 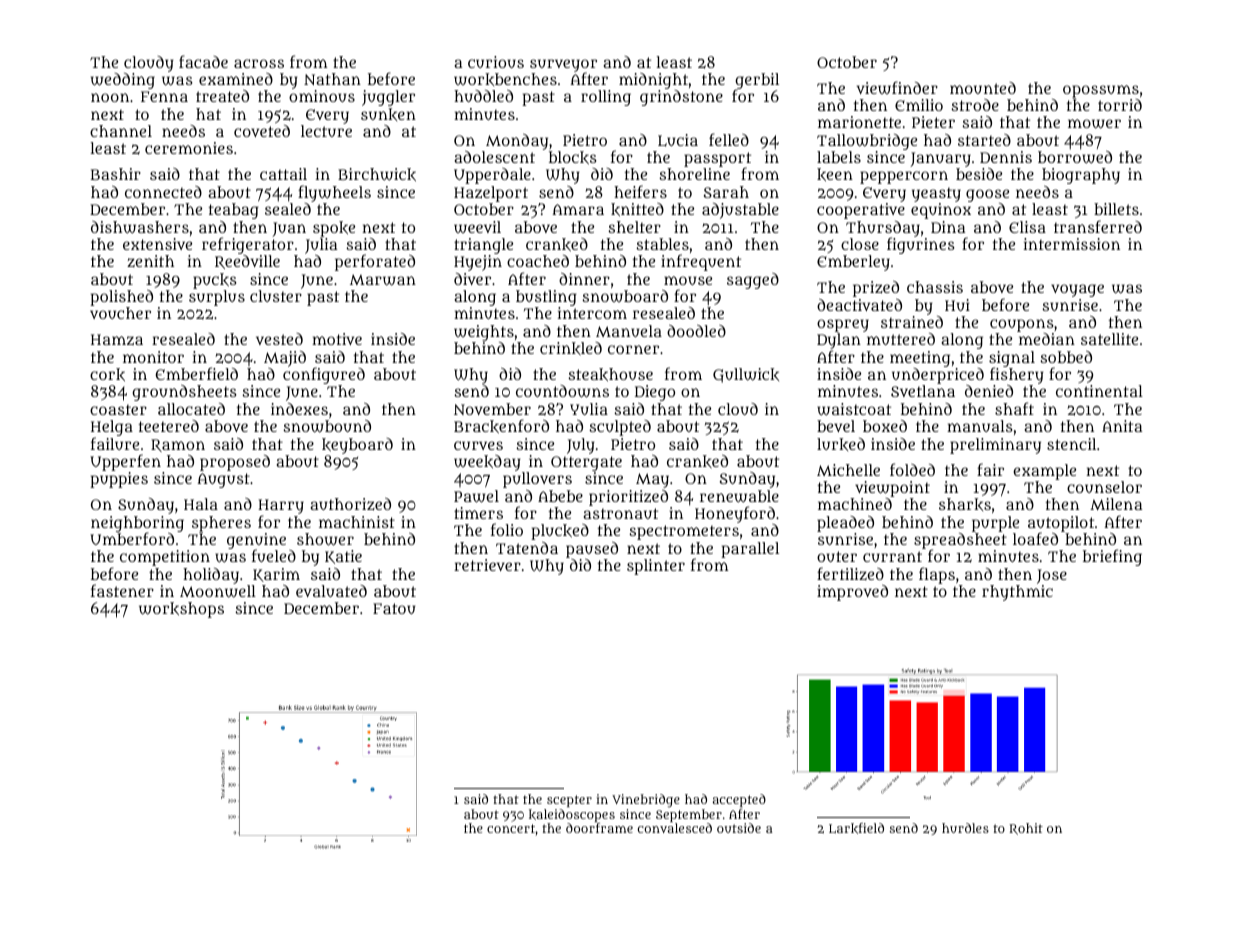 I want to click on workshops, so click(x=181, y=610).
